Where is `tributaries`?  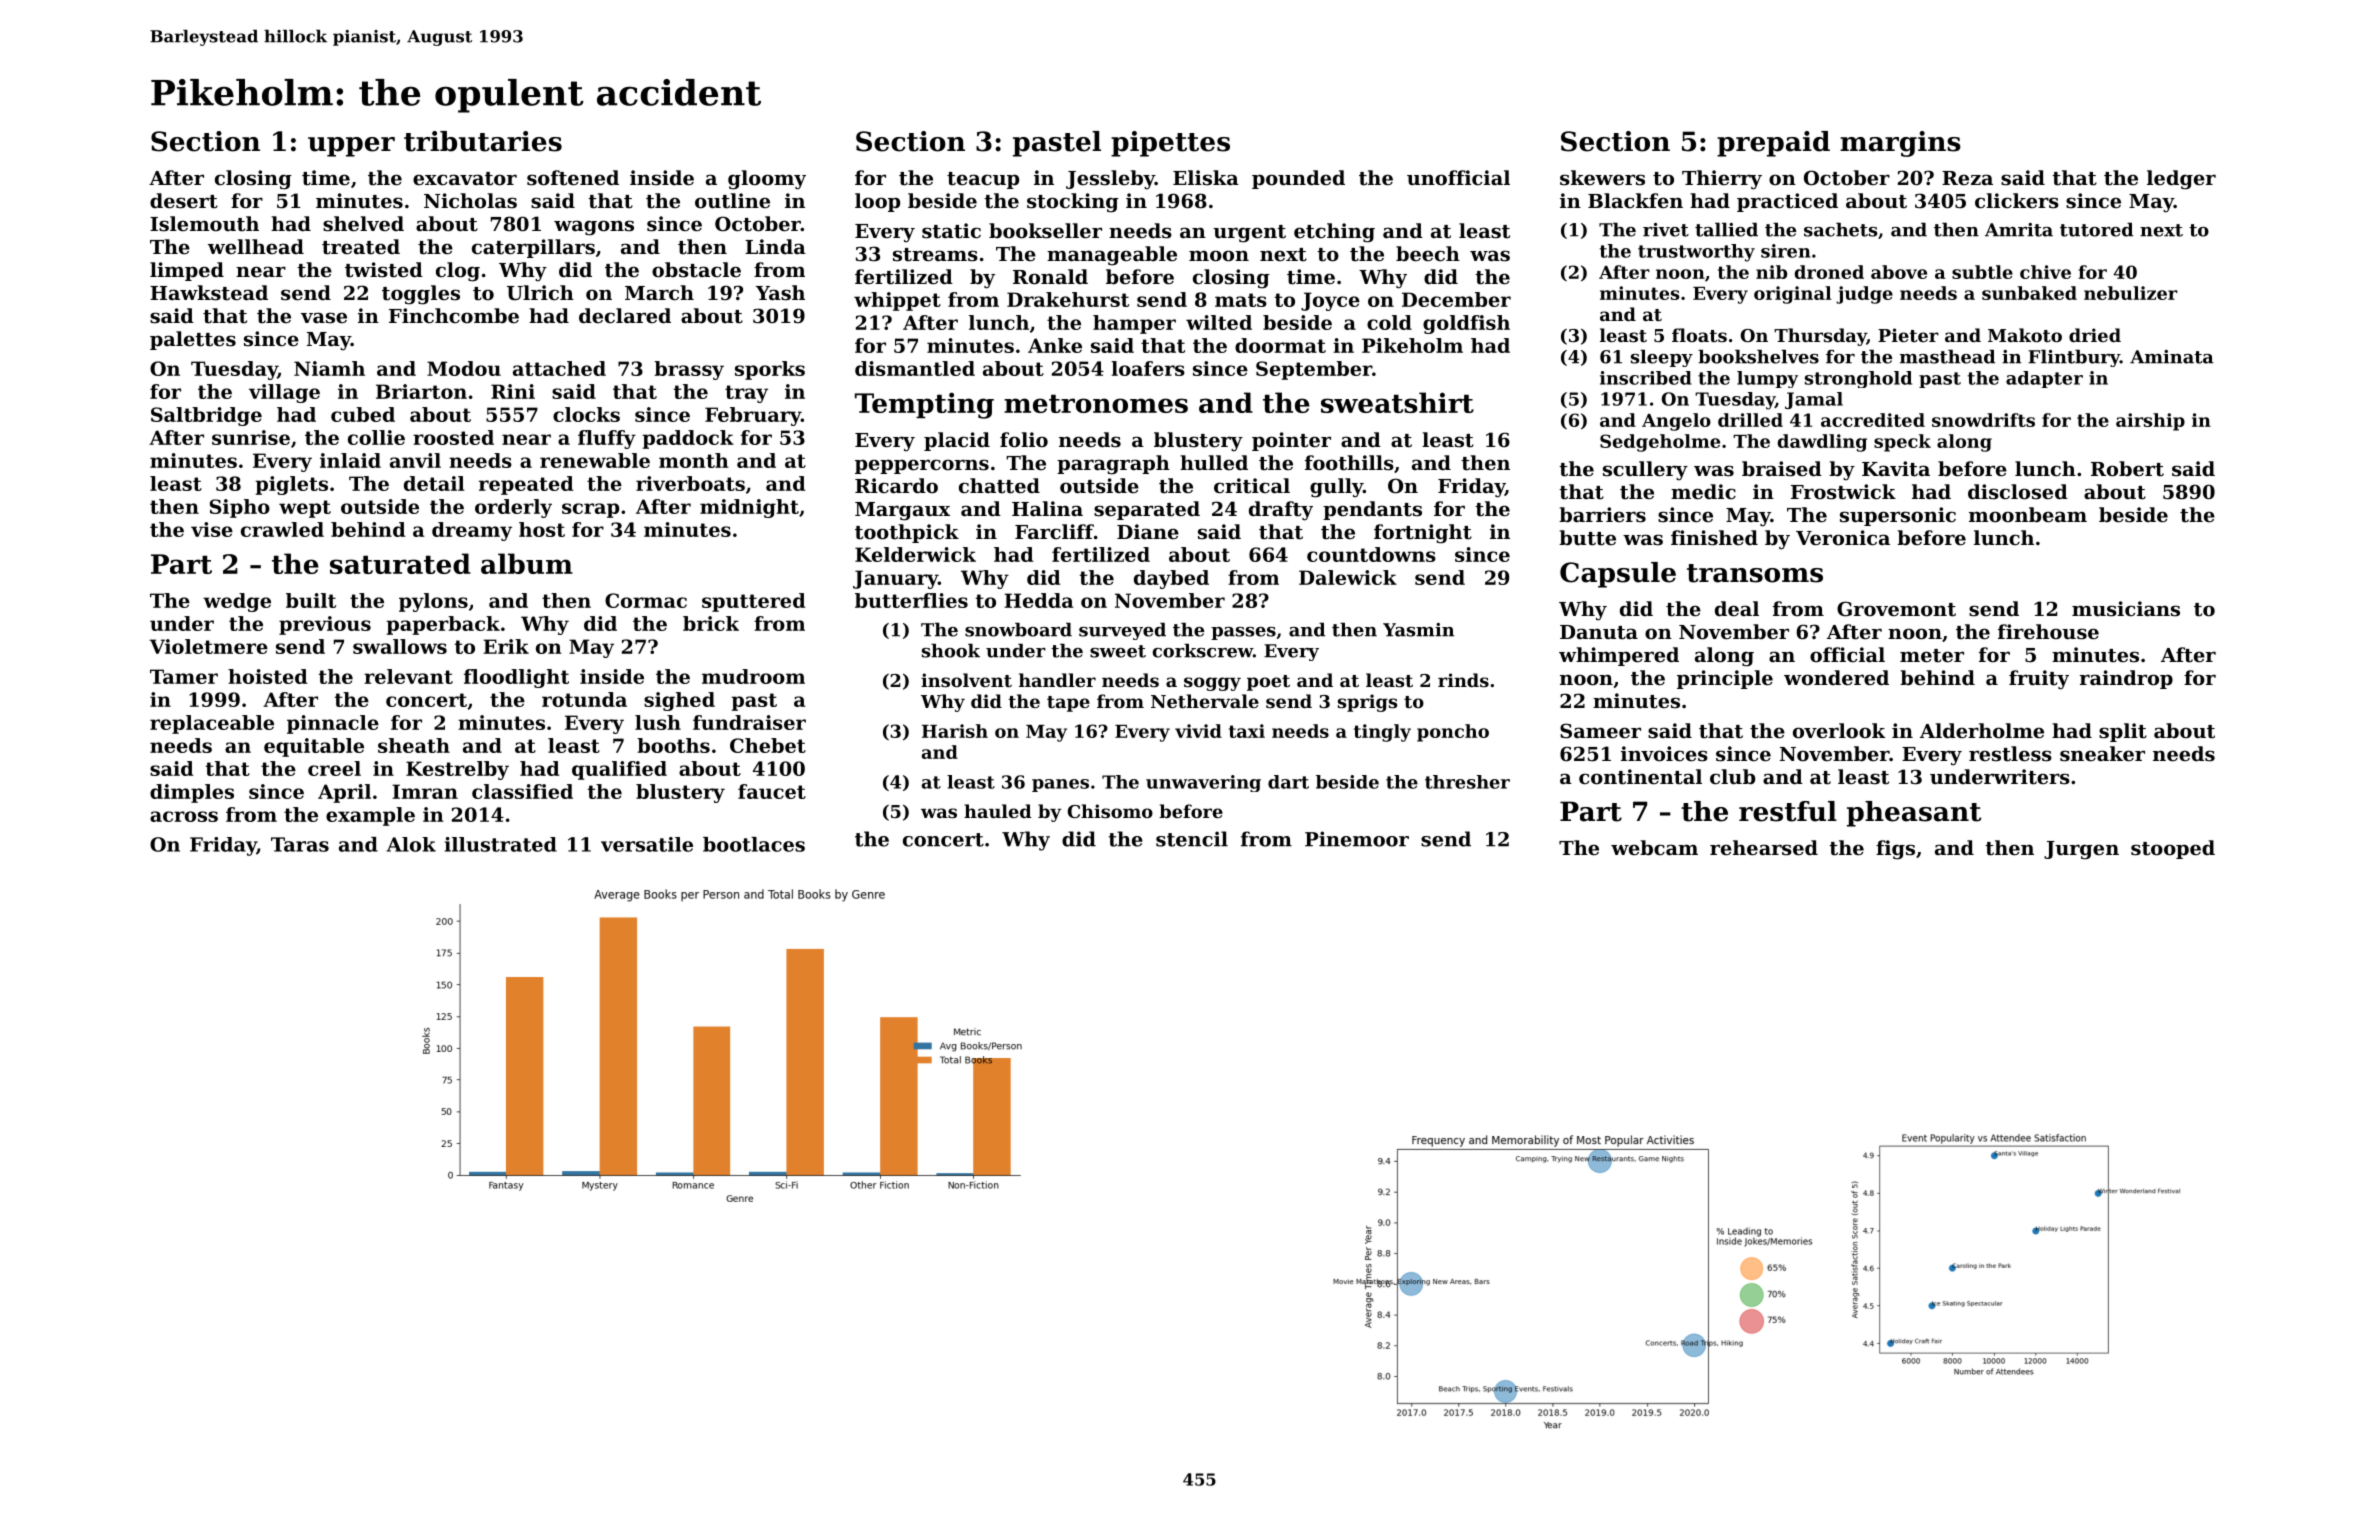
tributaries is located at coordinates (483, 141).
